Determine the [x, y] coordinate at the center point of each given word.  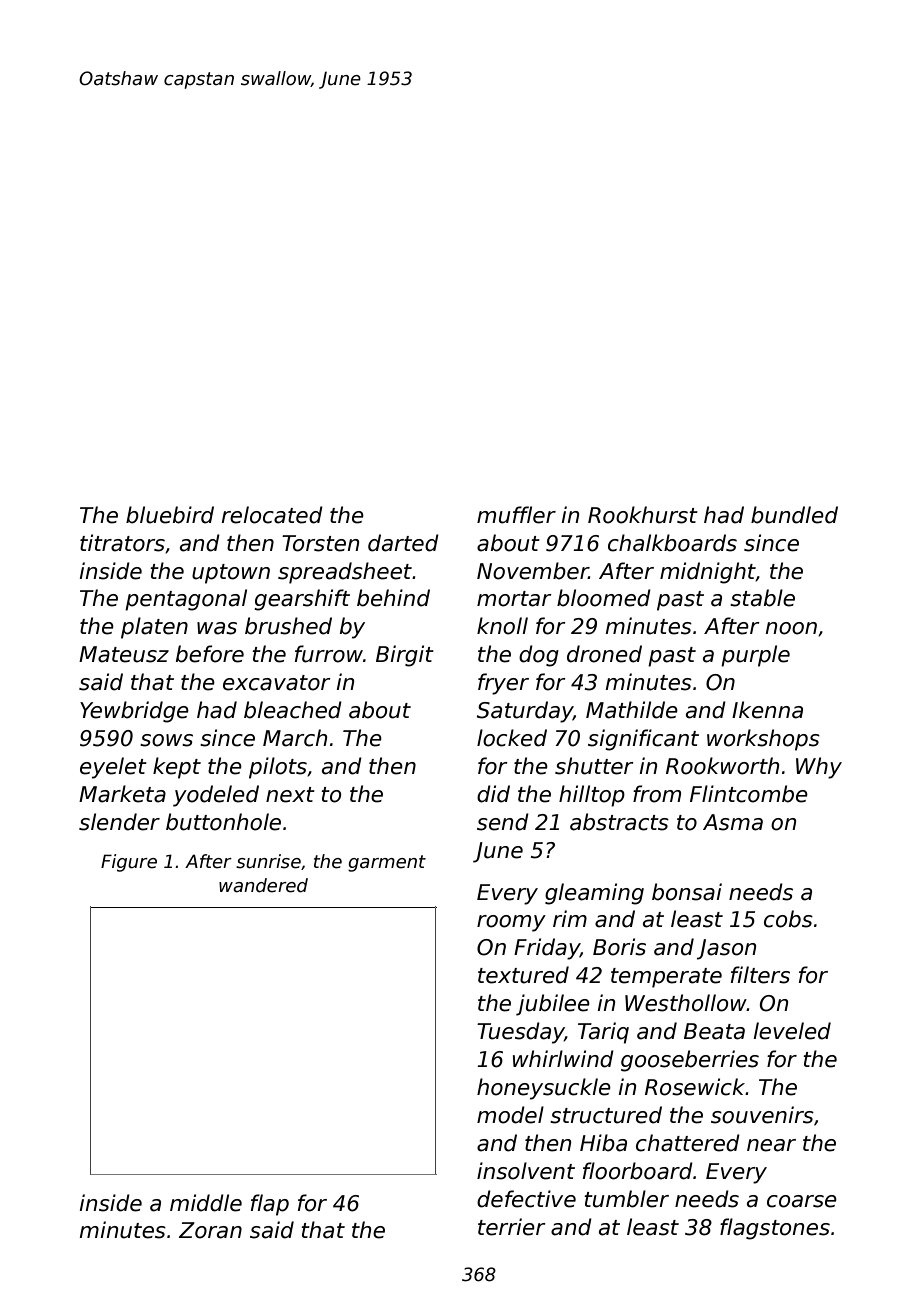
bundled [794, 515]
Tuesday [521, 1033]
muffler [516, 515]
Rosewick [695, 1087]
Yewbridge [134, 712]
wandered [263, 885]
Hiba [603, 1143]
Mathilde [632, 710]
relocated [272, 515]
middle [206, 1203]
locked [512, 738]
